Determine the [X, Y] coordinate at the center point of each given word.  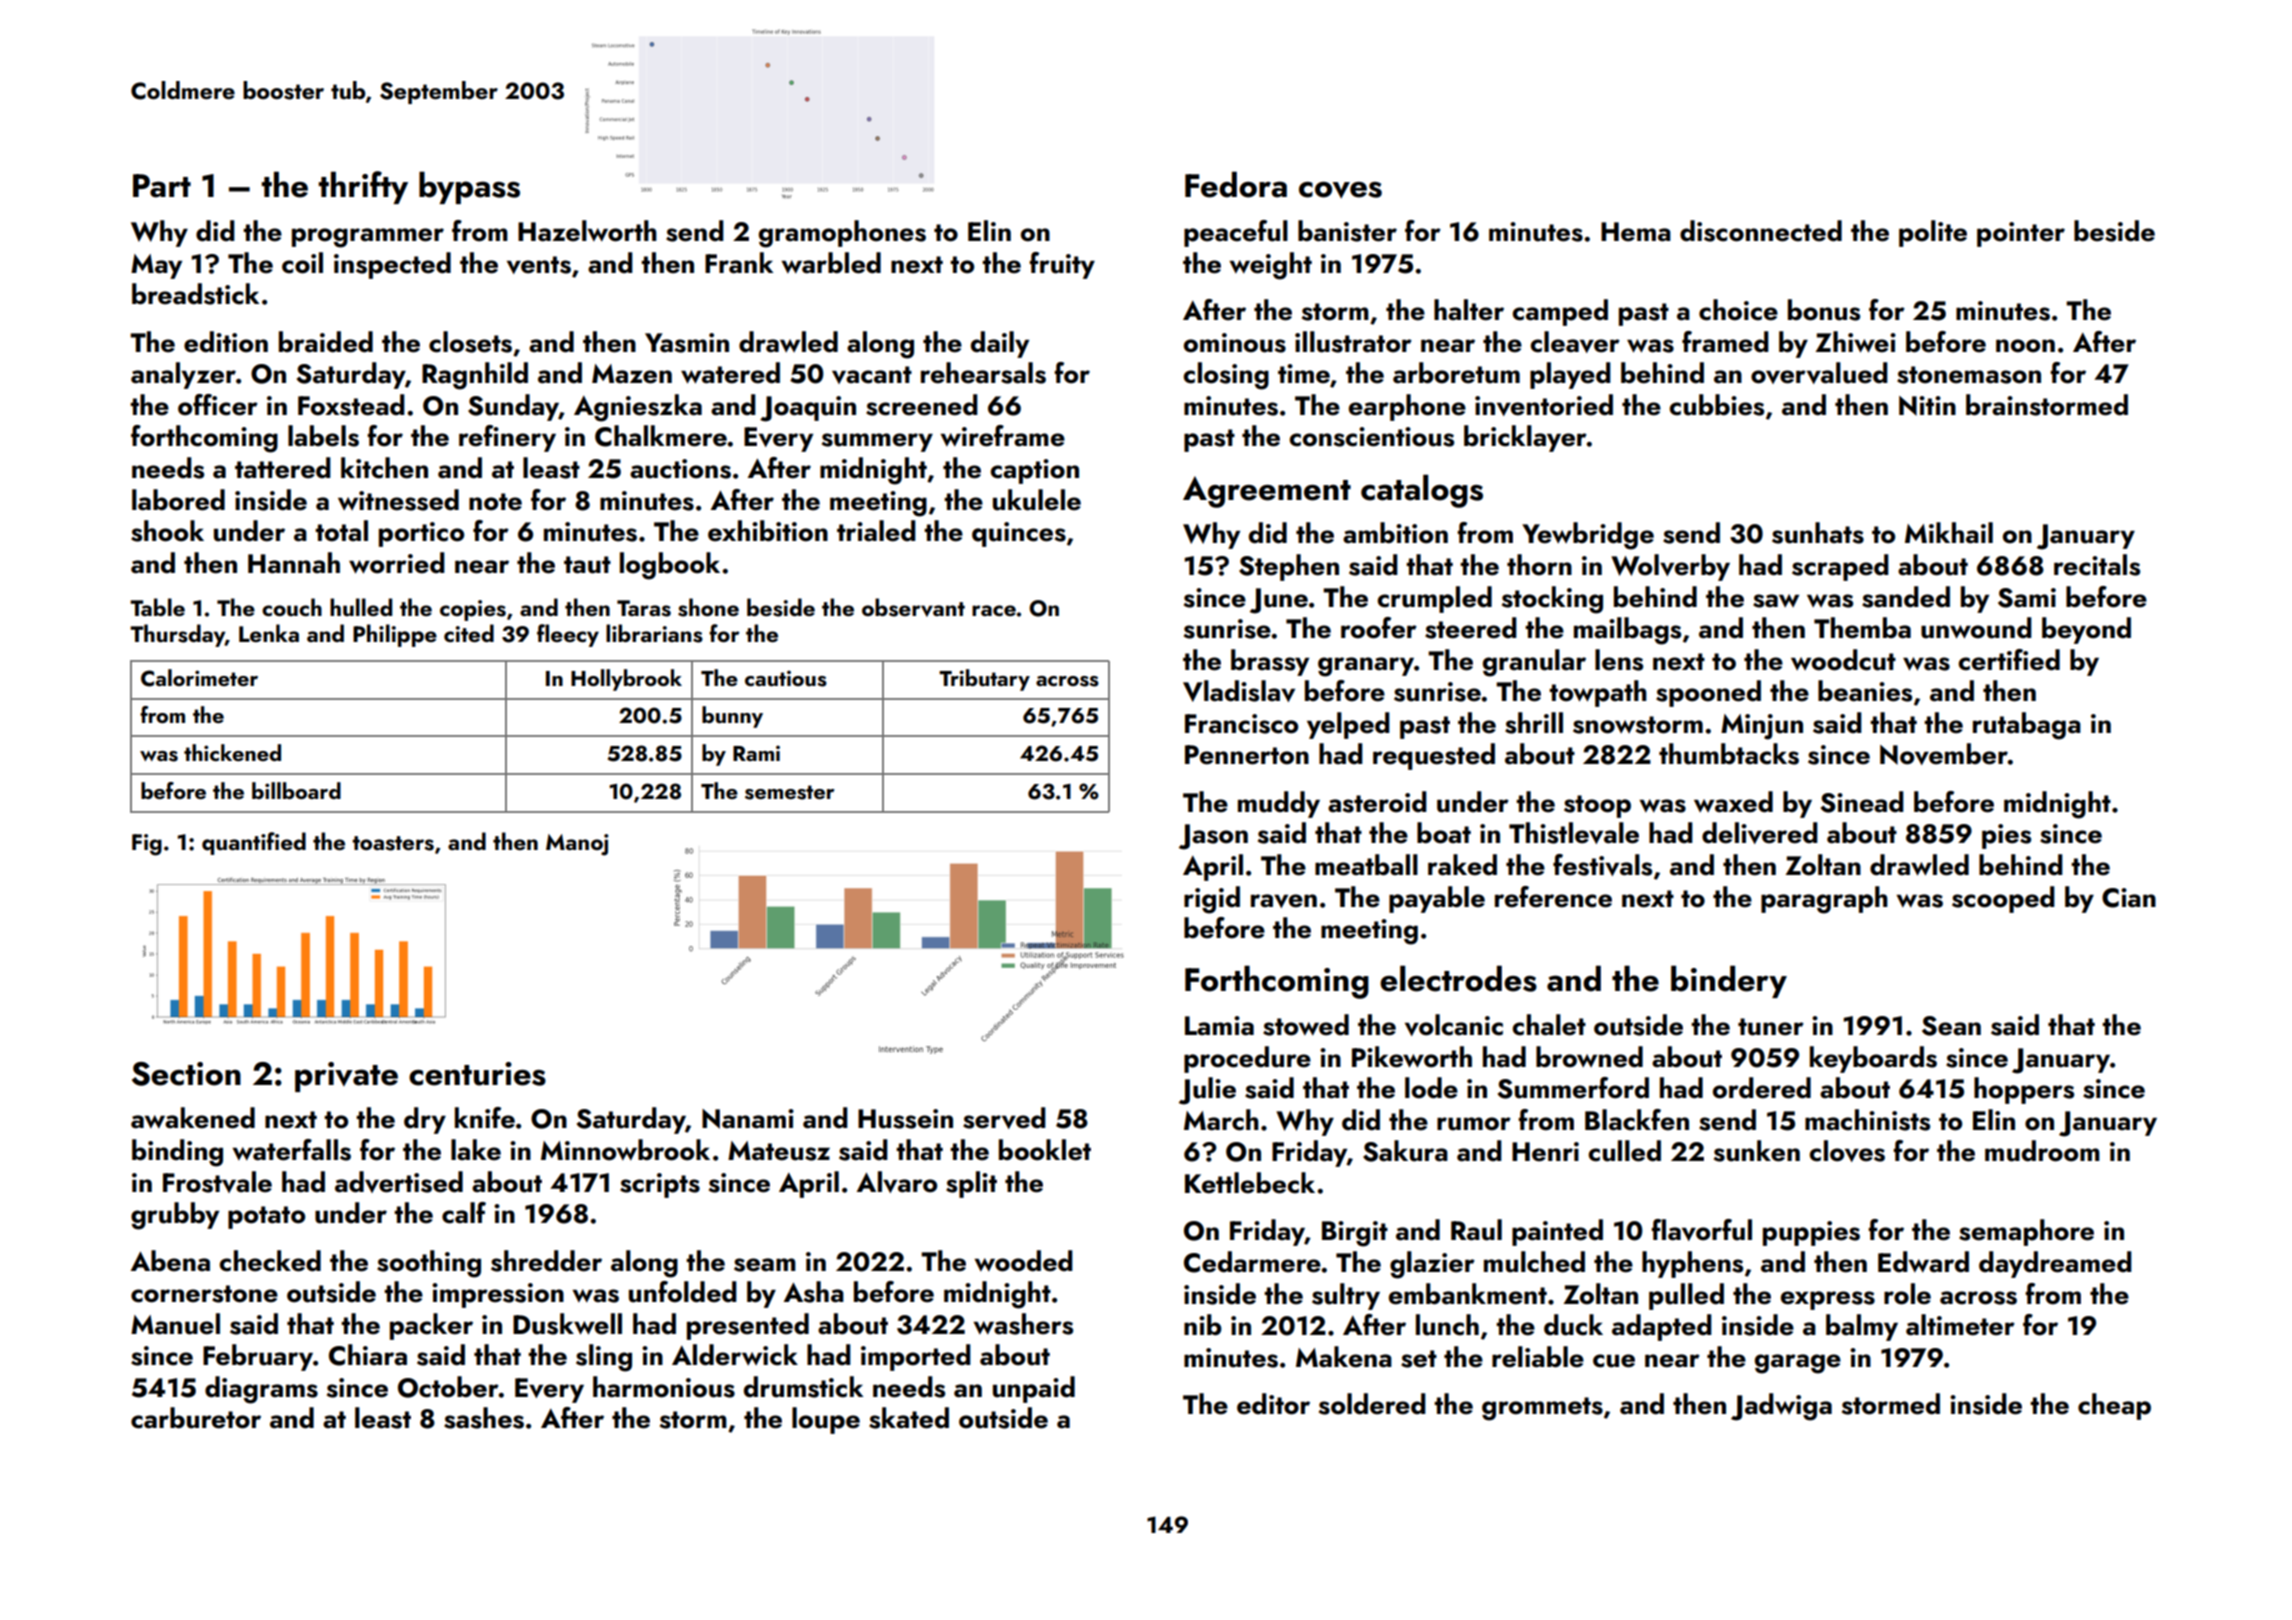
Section [186, 1074]
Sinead [1862, 802]
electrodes [1458, 978]
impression [498, 1295]
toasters [393, 843]
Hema [1636, 232]
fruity [1062, 265]
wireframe [1002, 436]
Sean [1951, 1026]
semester [789, 792]
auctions [680, 469]
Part [162, 186]
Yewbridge [1588, 536]
